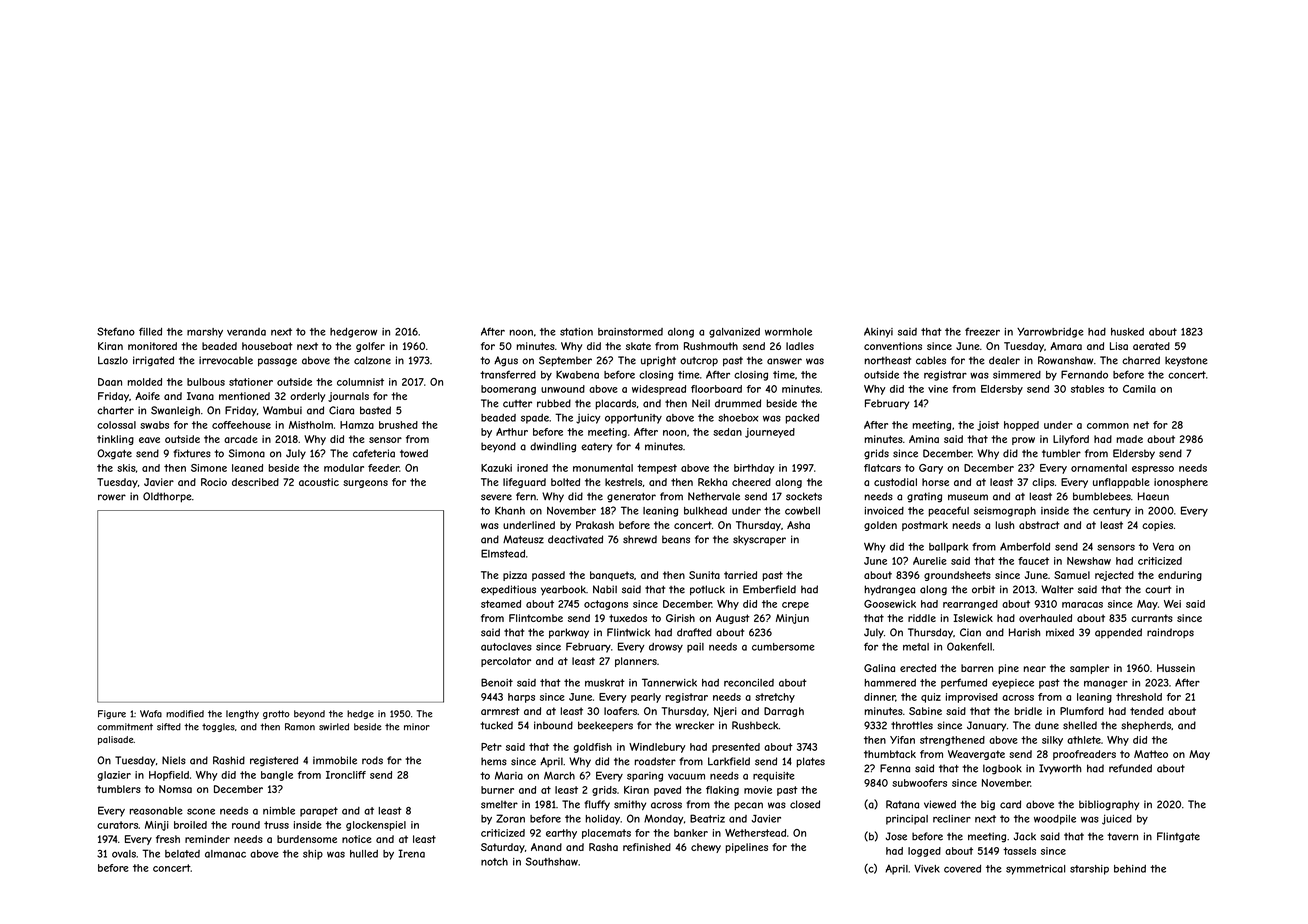  Describe the element at coordinates (740, 575) in the screenshot. I see `tarried` at that location.
